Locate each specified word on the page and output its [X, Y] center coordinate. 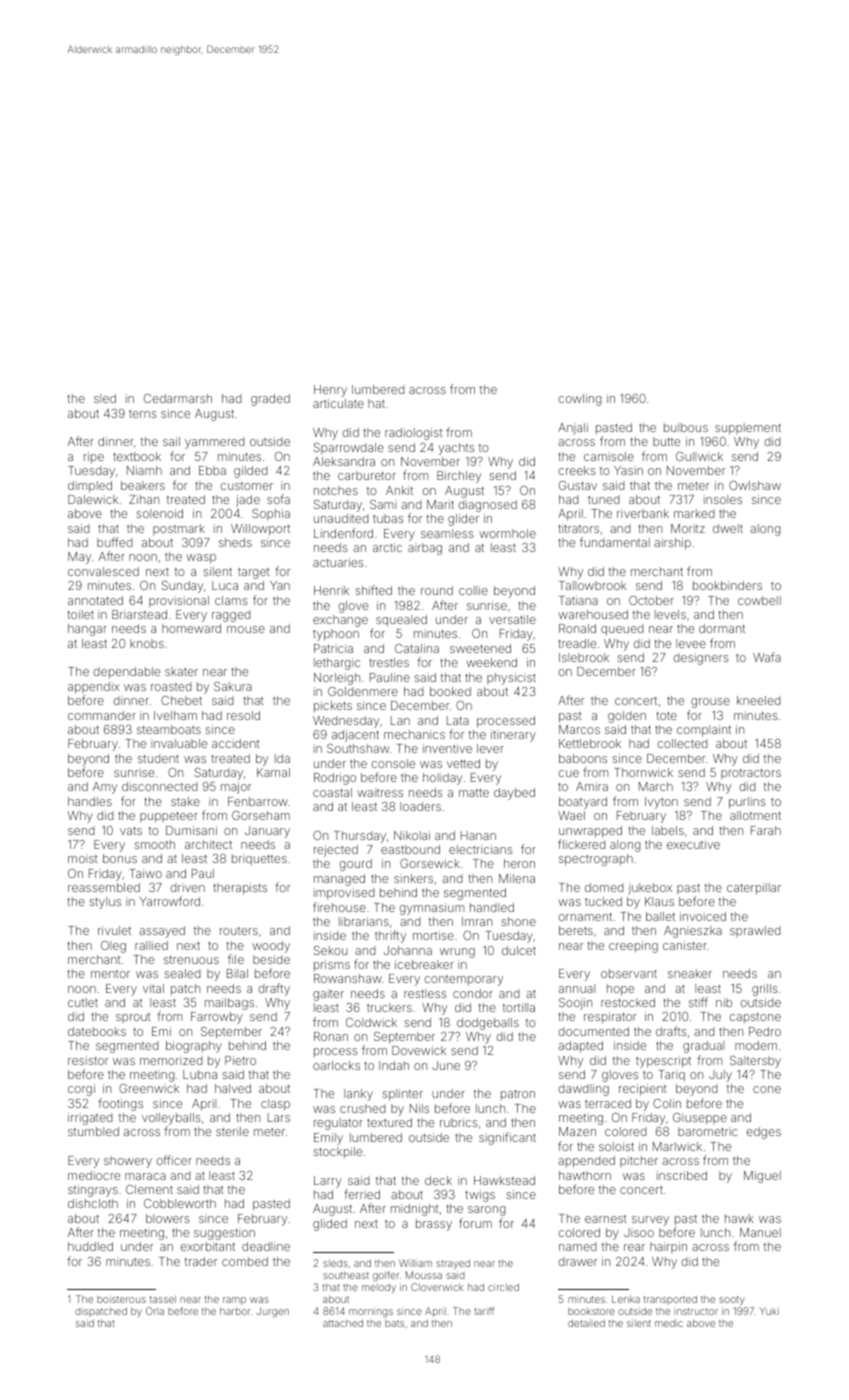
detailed [586, 1323]
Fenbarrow [258, 801]
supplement [748, 429]
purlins [747, 803]
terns [142, 414]
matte [474, 793]
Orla [155, 1311]
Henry [330, 391]
